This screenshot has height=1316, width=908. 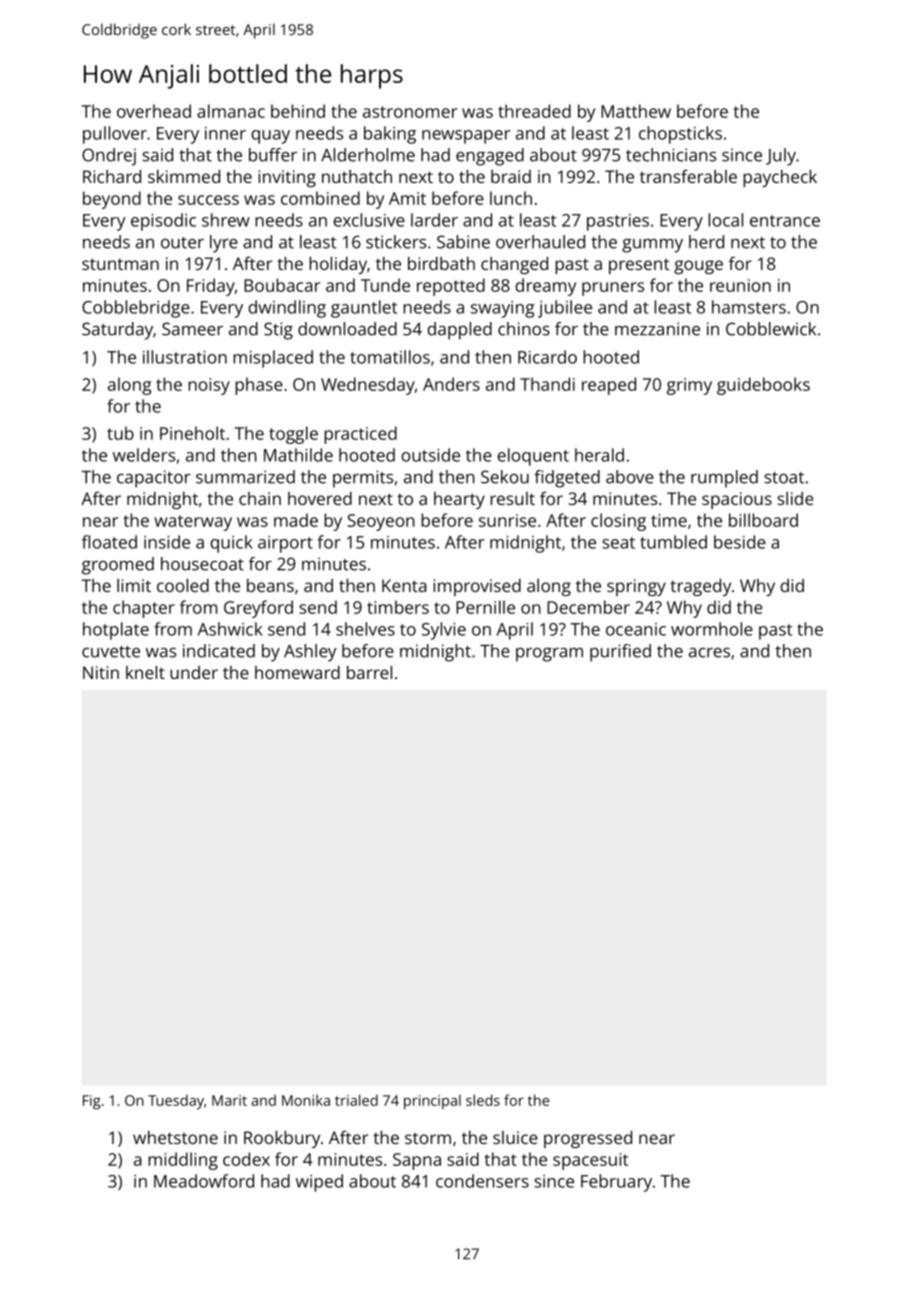 I want to click on acres, so click(x=709, y=653).
